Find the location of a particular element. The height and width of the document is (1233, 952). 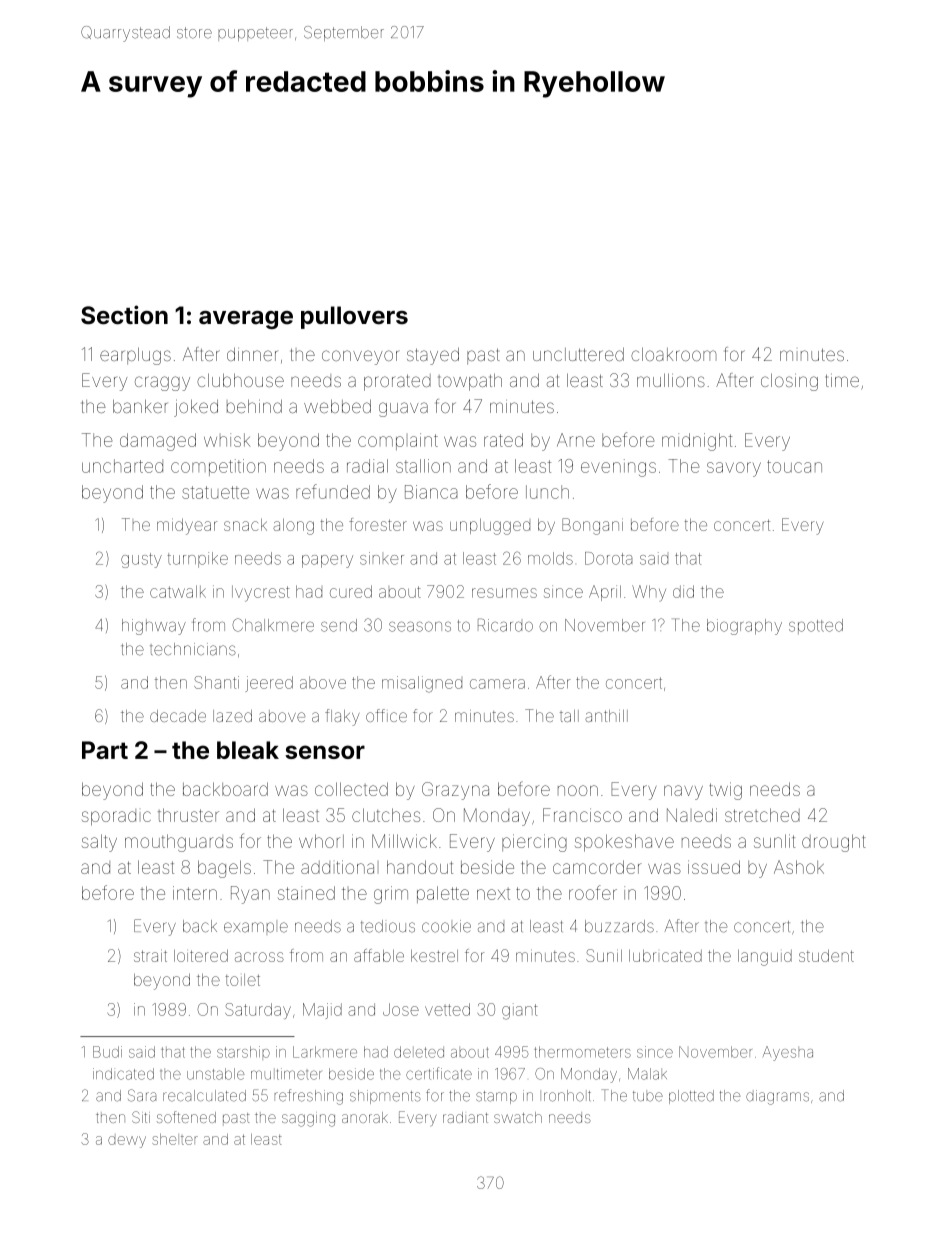

complaint is located at coordinates (398, 441).
